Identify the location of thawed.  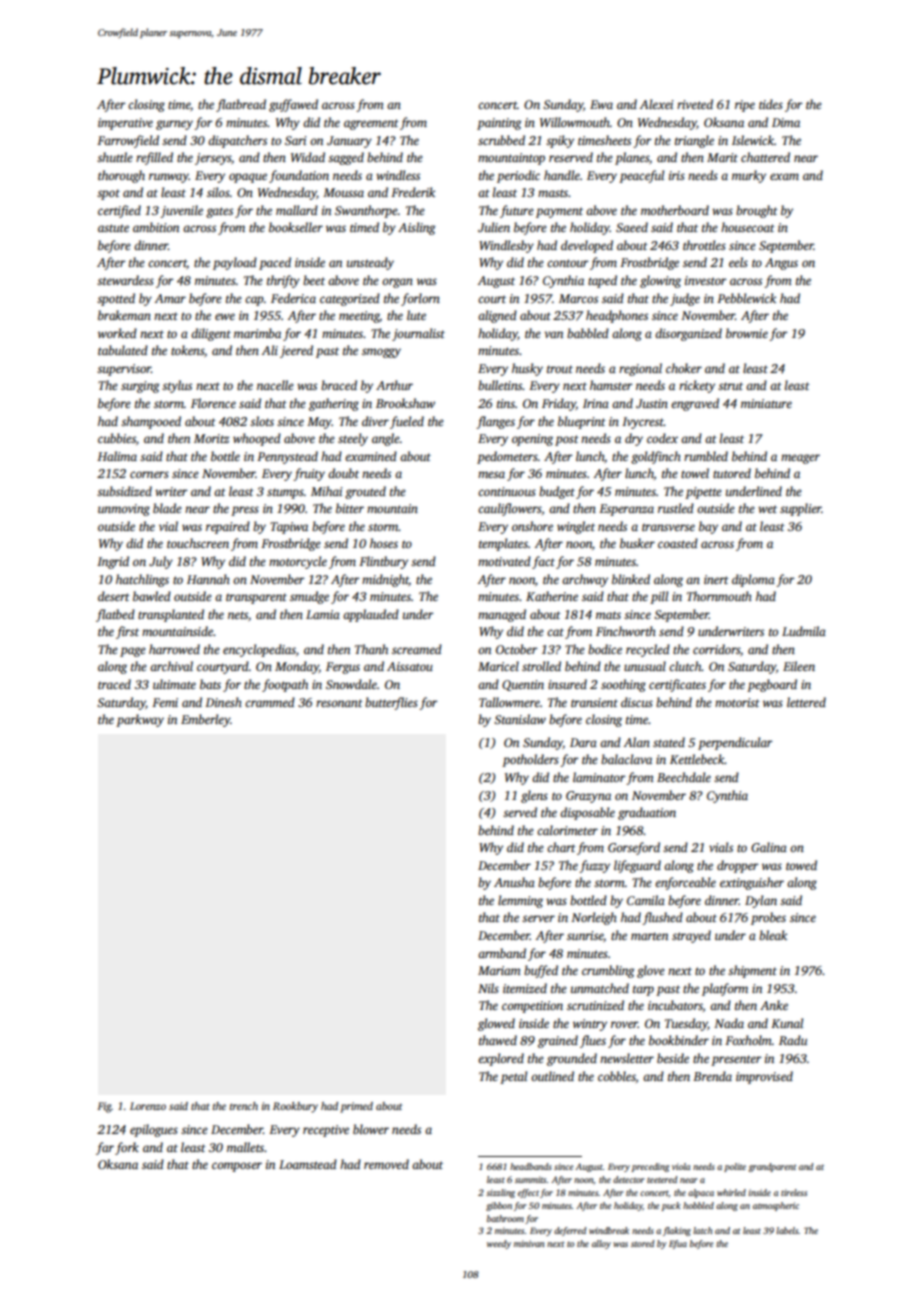
(498, 1040).
